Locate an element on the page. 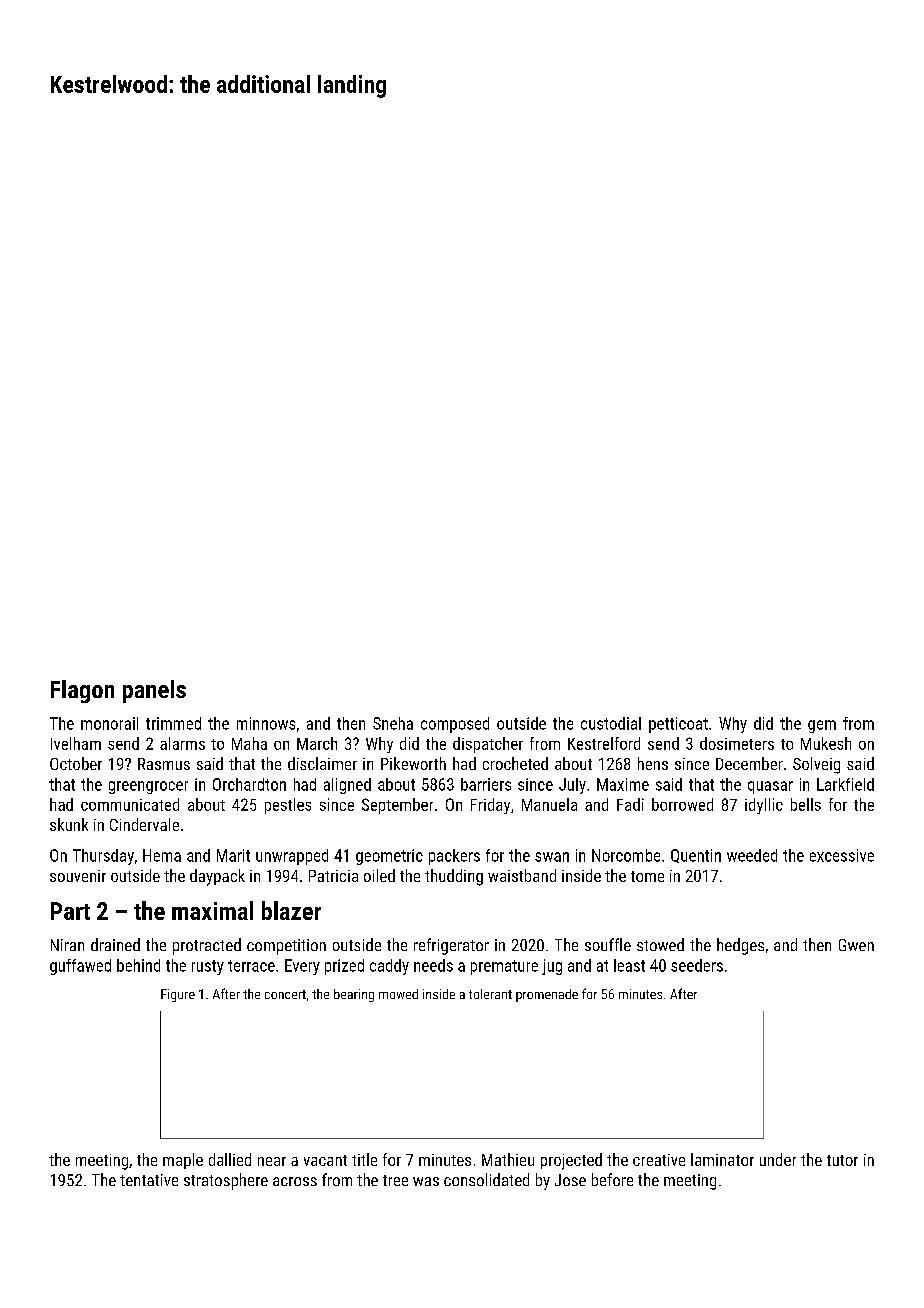 This document has width=924, height=1308. promenade is located at coordinates (547, 995).
